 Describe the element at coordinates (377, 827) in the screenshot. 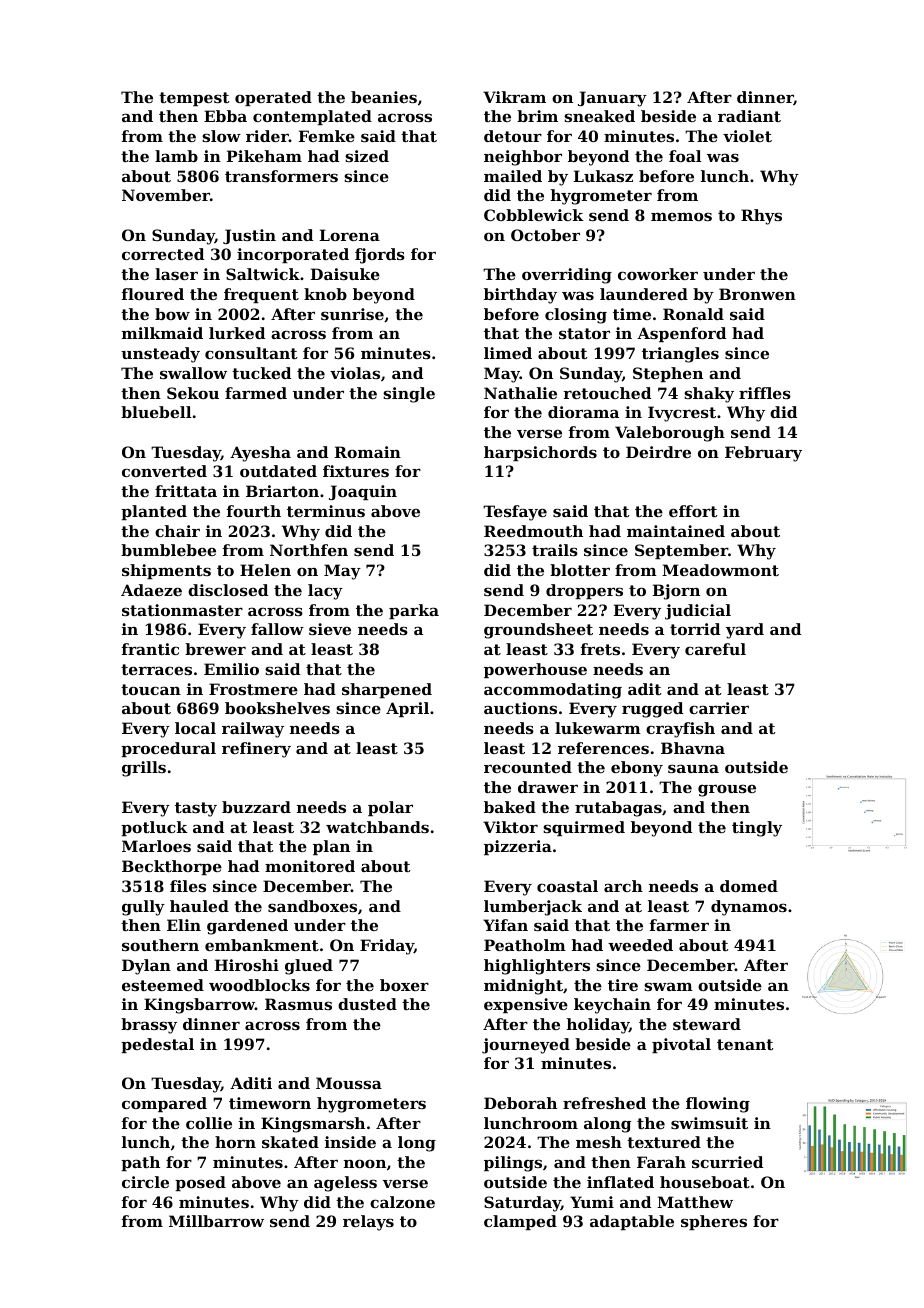

I see `watchbands` at that location.
